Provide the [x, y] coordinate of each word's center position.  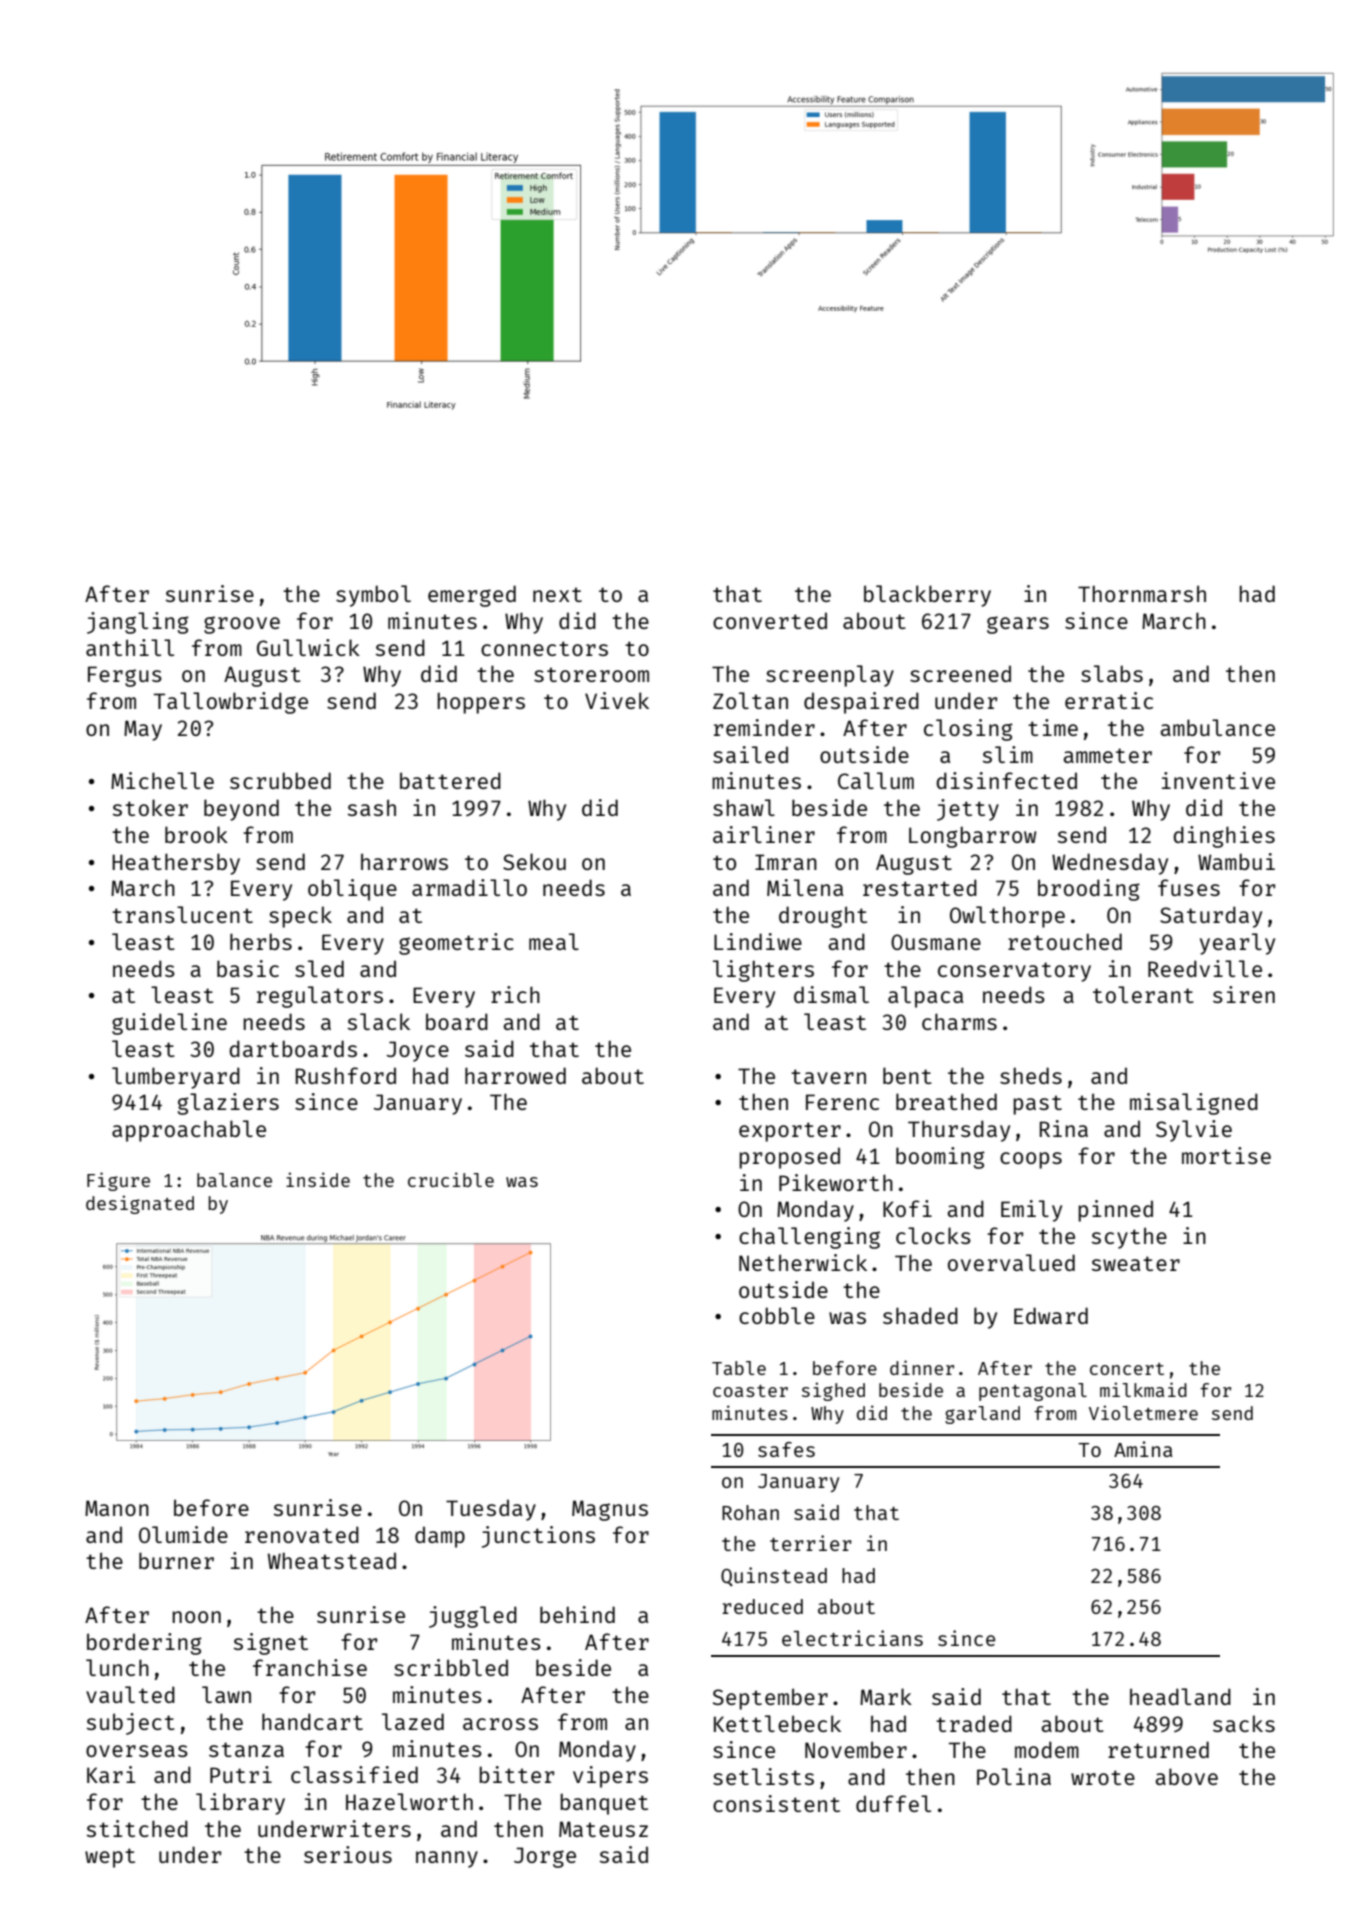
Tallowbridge [231, 703]
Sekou [534, 861]
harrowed [515, 1075]
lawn [226, 1694]
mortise [1226, 1155]
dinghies [1224, 837]
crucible [451, 1179]
